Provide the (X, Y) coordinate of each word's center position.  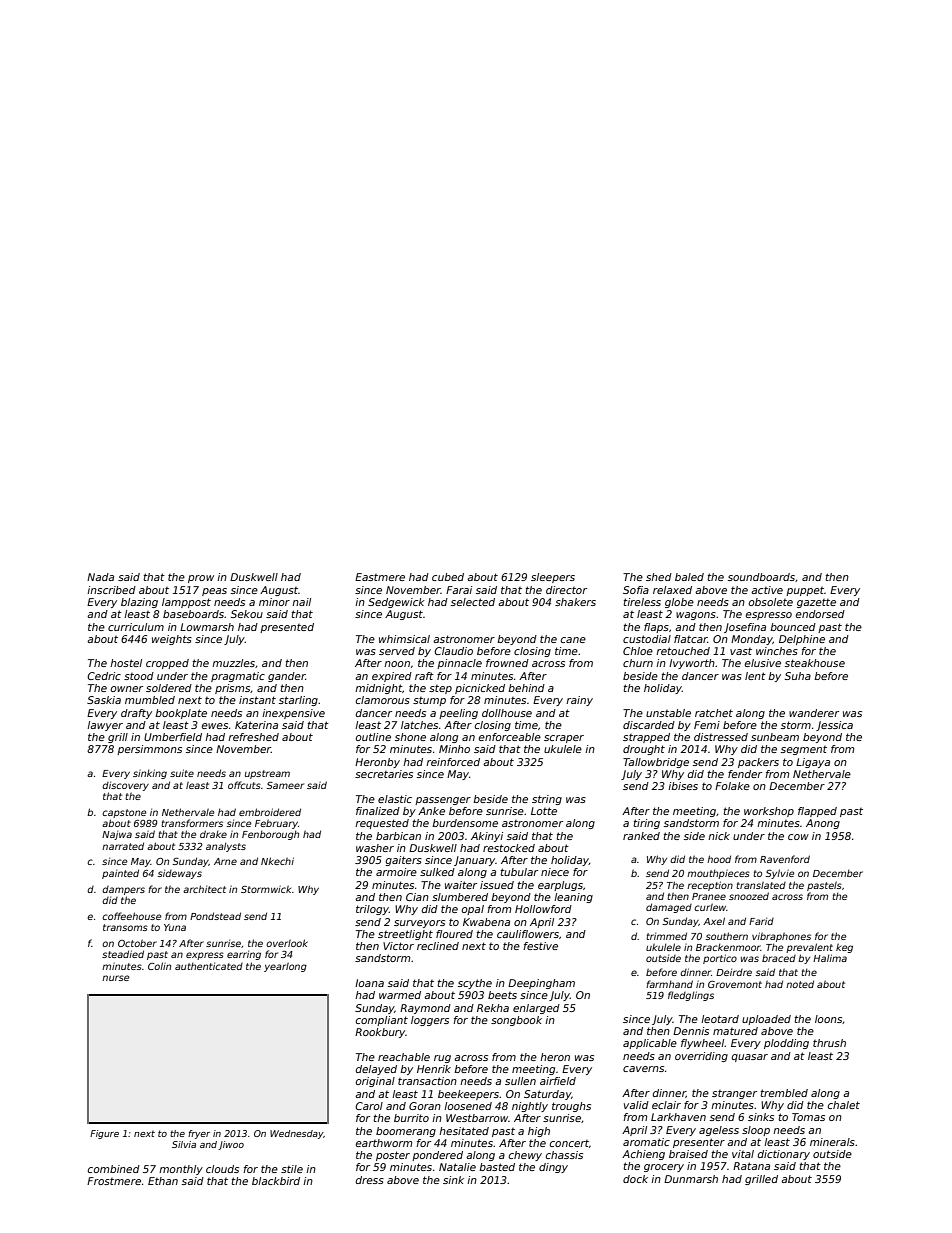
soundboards (761, 577)
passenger (443, 801)
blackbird (276, 1181)
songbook (516, 1021)
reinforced (453, 762)
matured (735, 1031)
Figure (104, 1134)
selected (473, 602)
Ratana (751, 1166)
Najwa (117, 835)
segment (804, 750)
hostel (126, 663)
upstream (267, 774)
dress (370, 1180)
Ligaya (813, 763)
